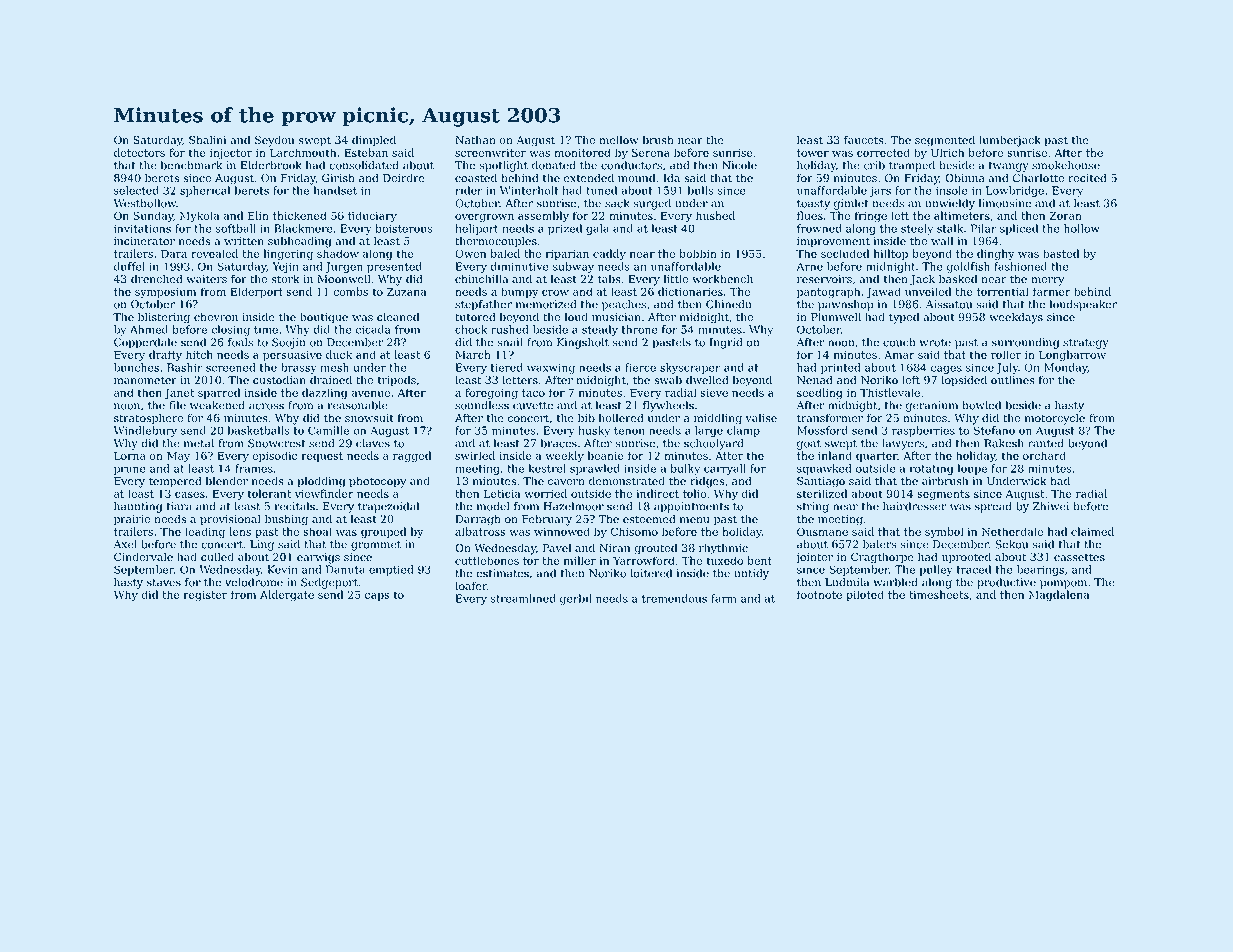 This page has height=952, width=1233. Describe the element at coordinates (631, 165) in the page. I see `conductors` at that location.
